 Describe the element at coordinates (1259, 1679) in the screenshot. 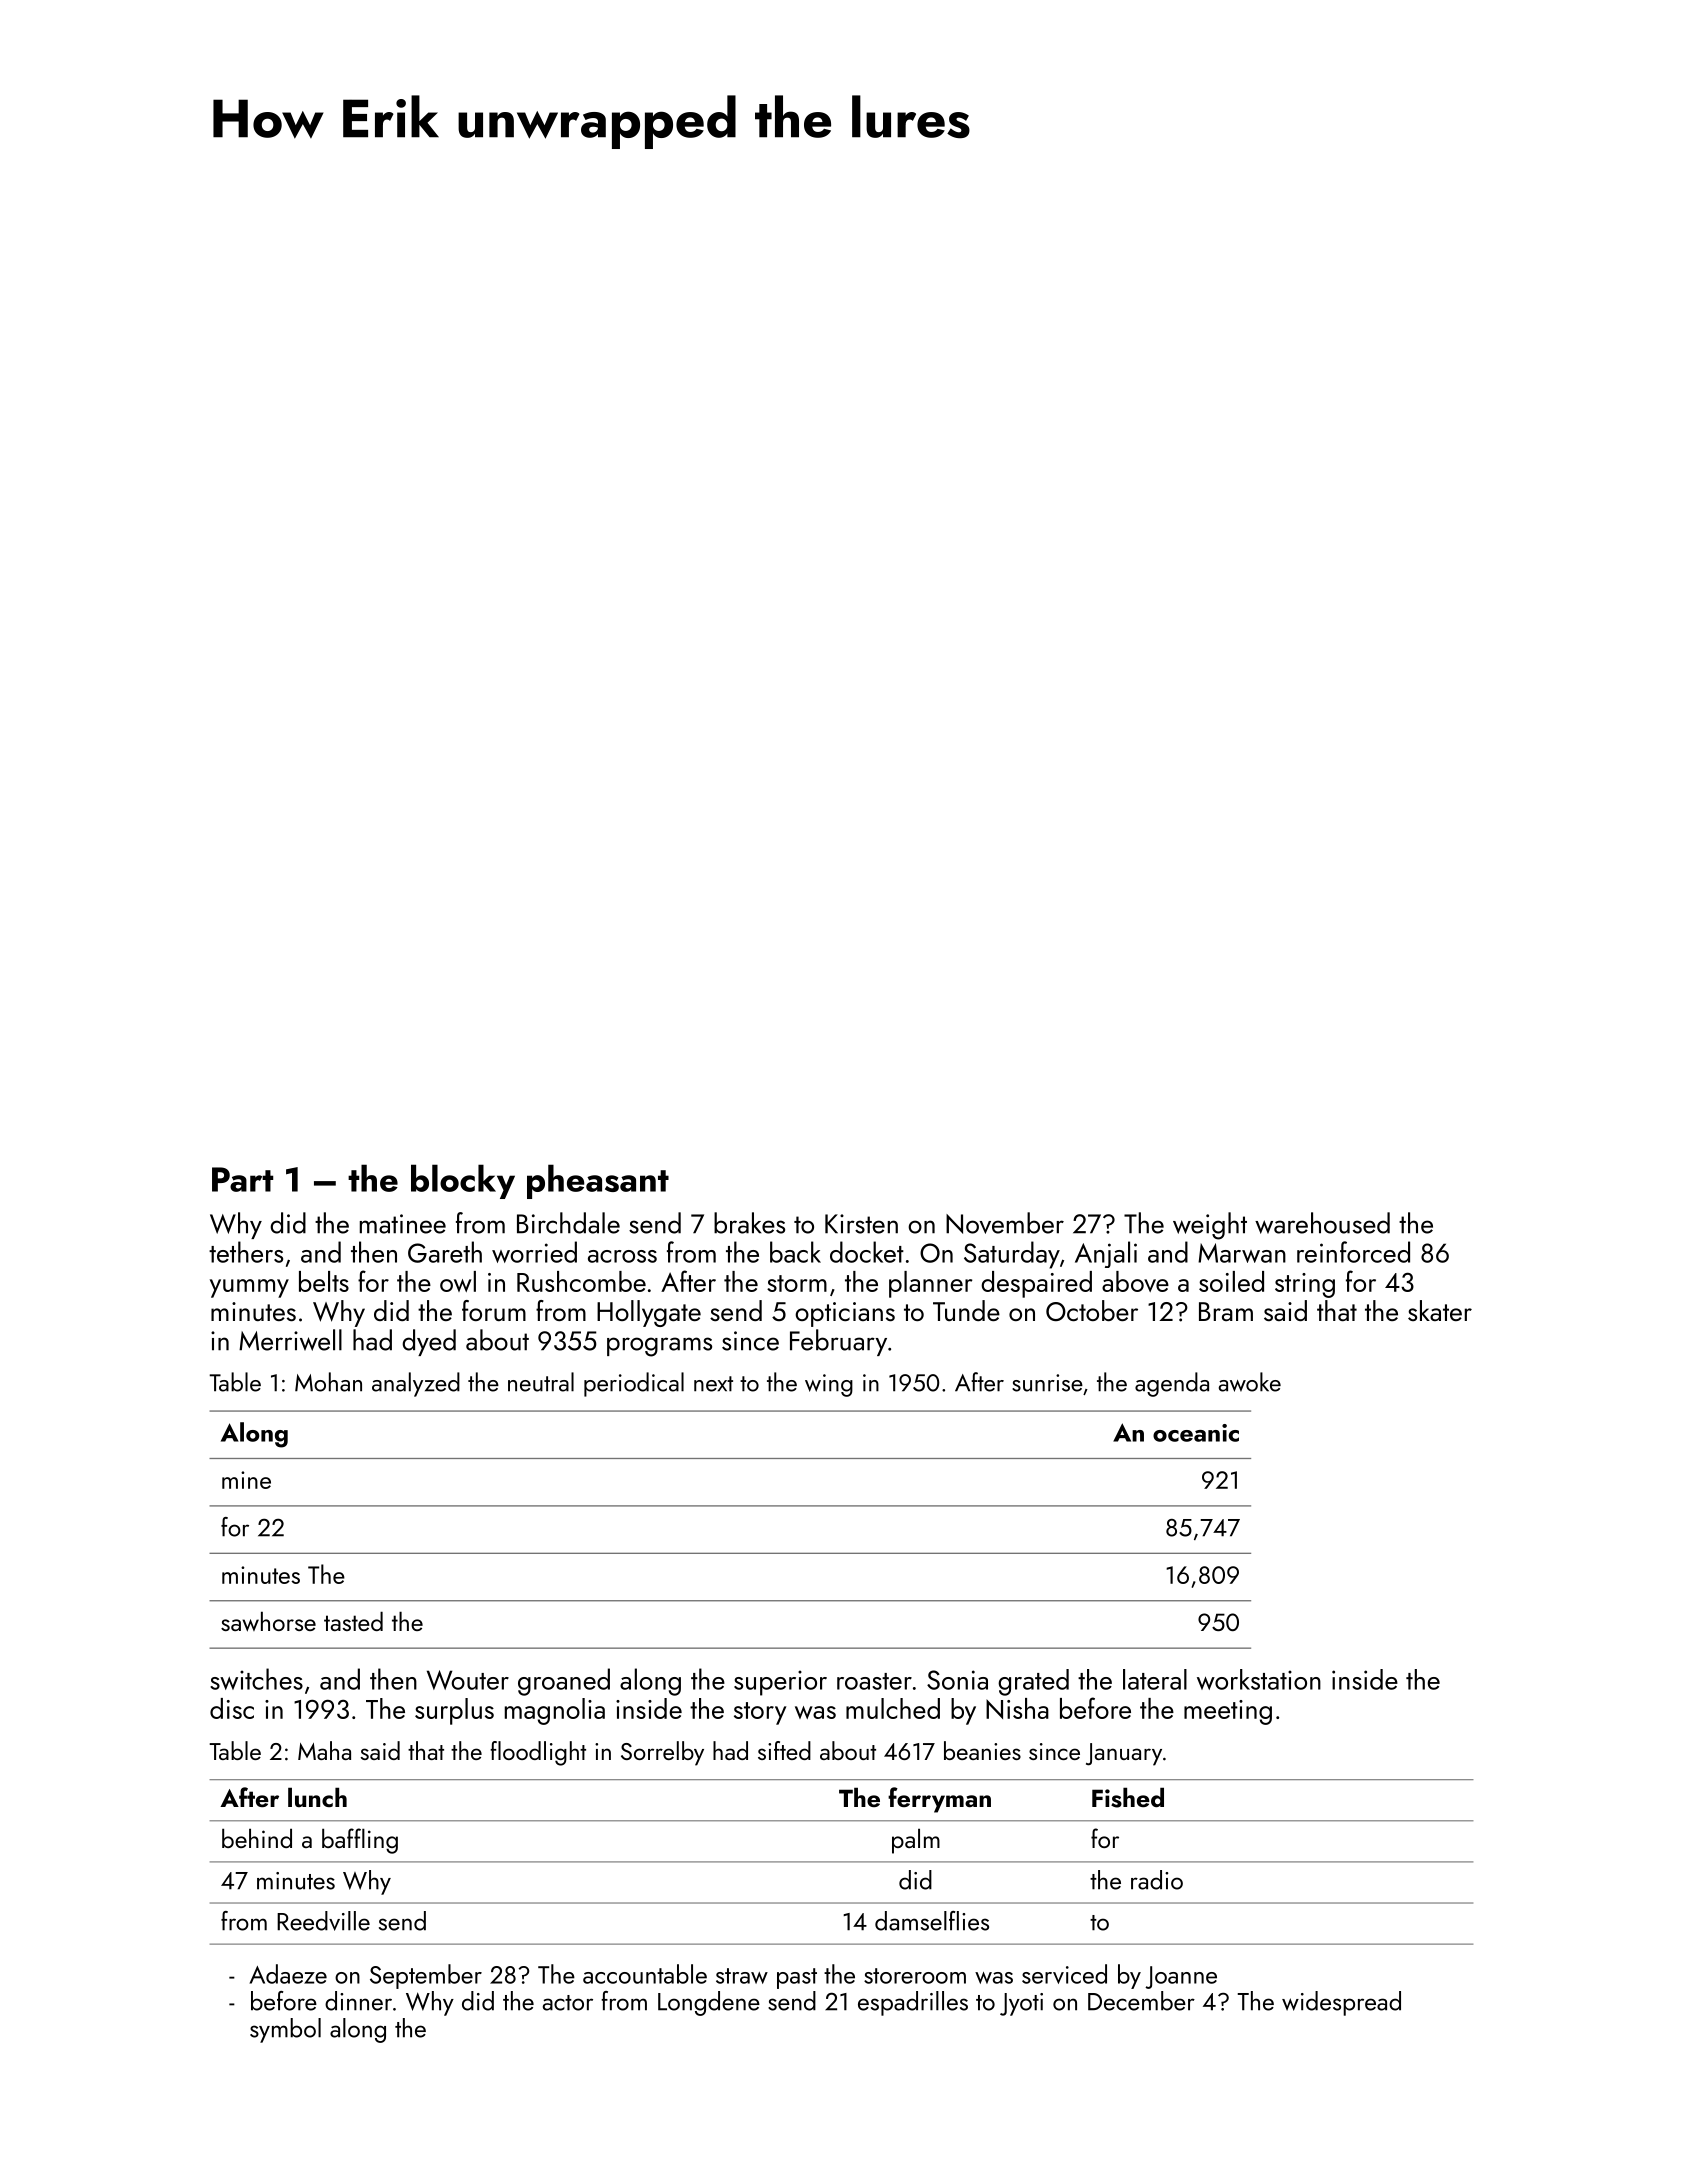

I see `workstation` at that location.
